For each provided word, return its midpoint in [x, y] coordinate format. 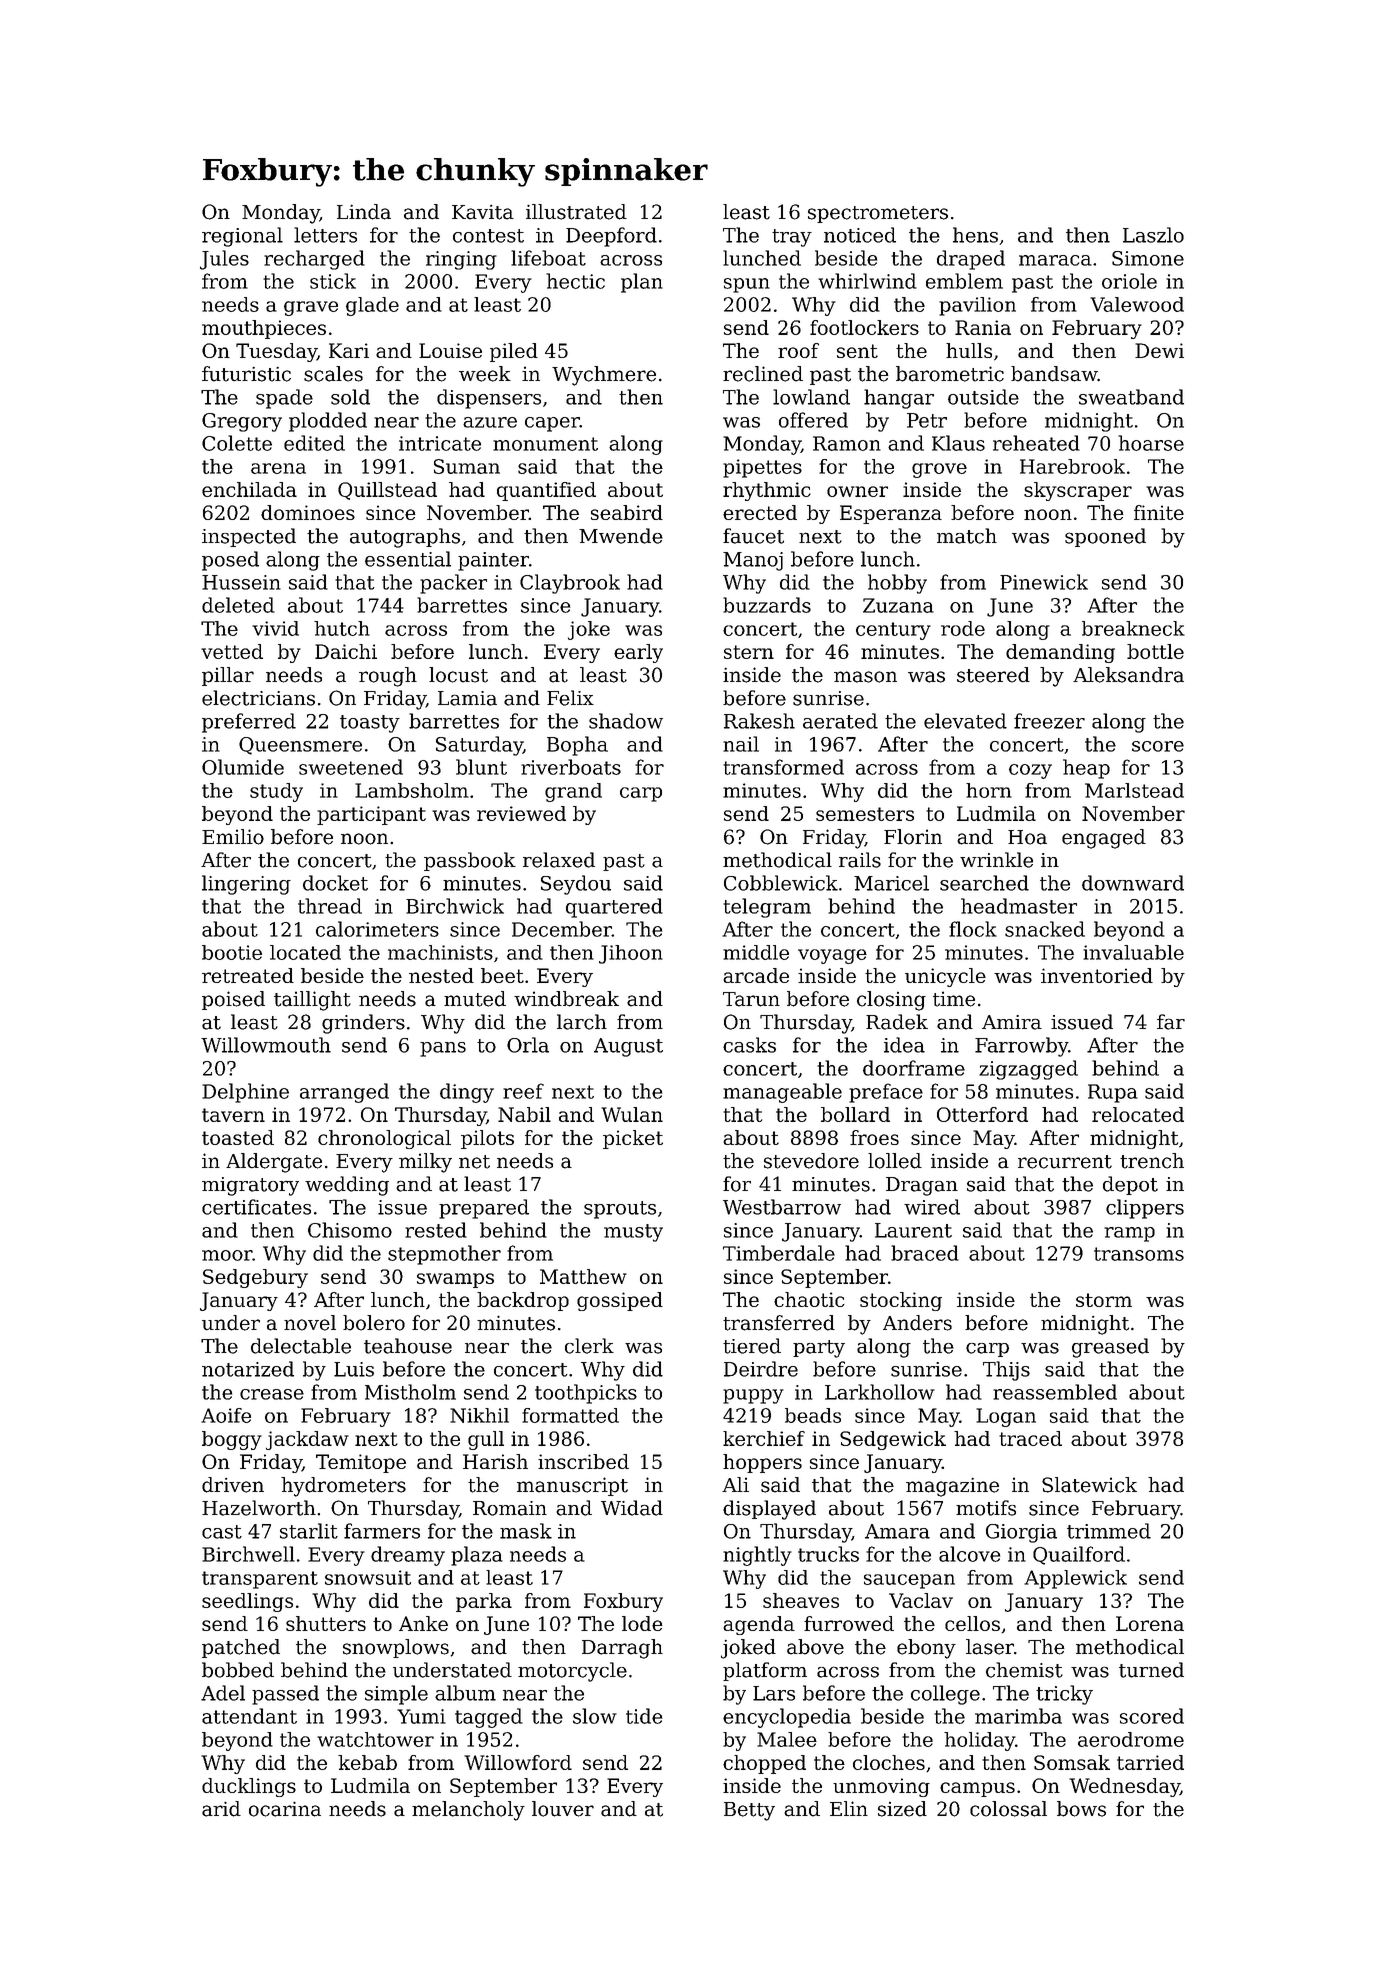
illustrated [576, 212]
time [954, 999]
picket [633, 1139]
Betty [749, 1811]
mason [865, 677]
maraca [1055, 260]
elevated [965, 721]
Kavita [483, 212]
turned [1151, 1670]
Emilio [233, 837]
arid [221, 1809]
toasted [238, 1137]
